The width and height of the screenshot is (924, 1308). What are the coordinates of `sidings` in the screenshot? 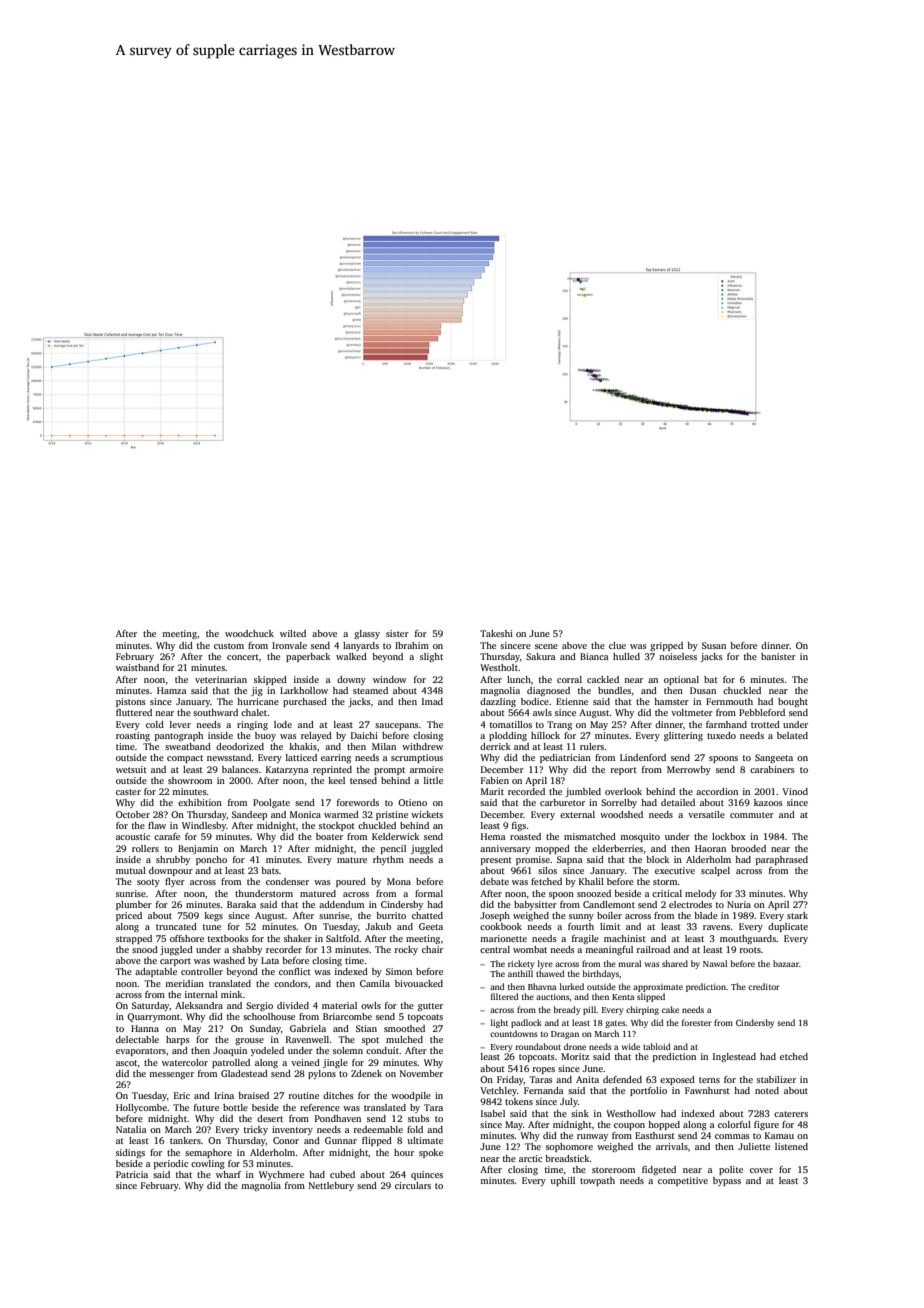 It's located at (130, 1153).
